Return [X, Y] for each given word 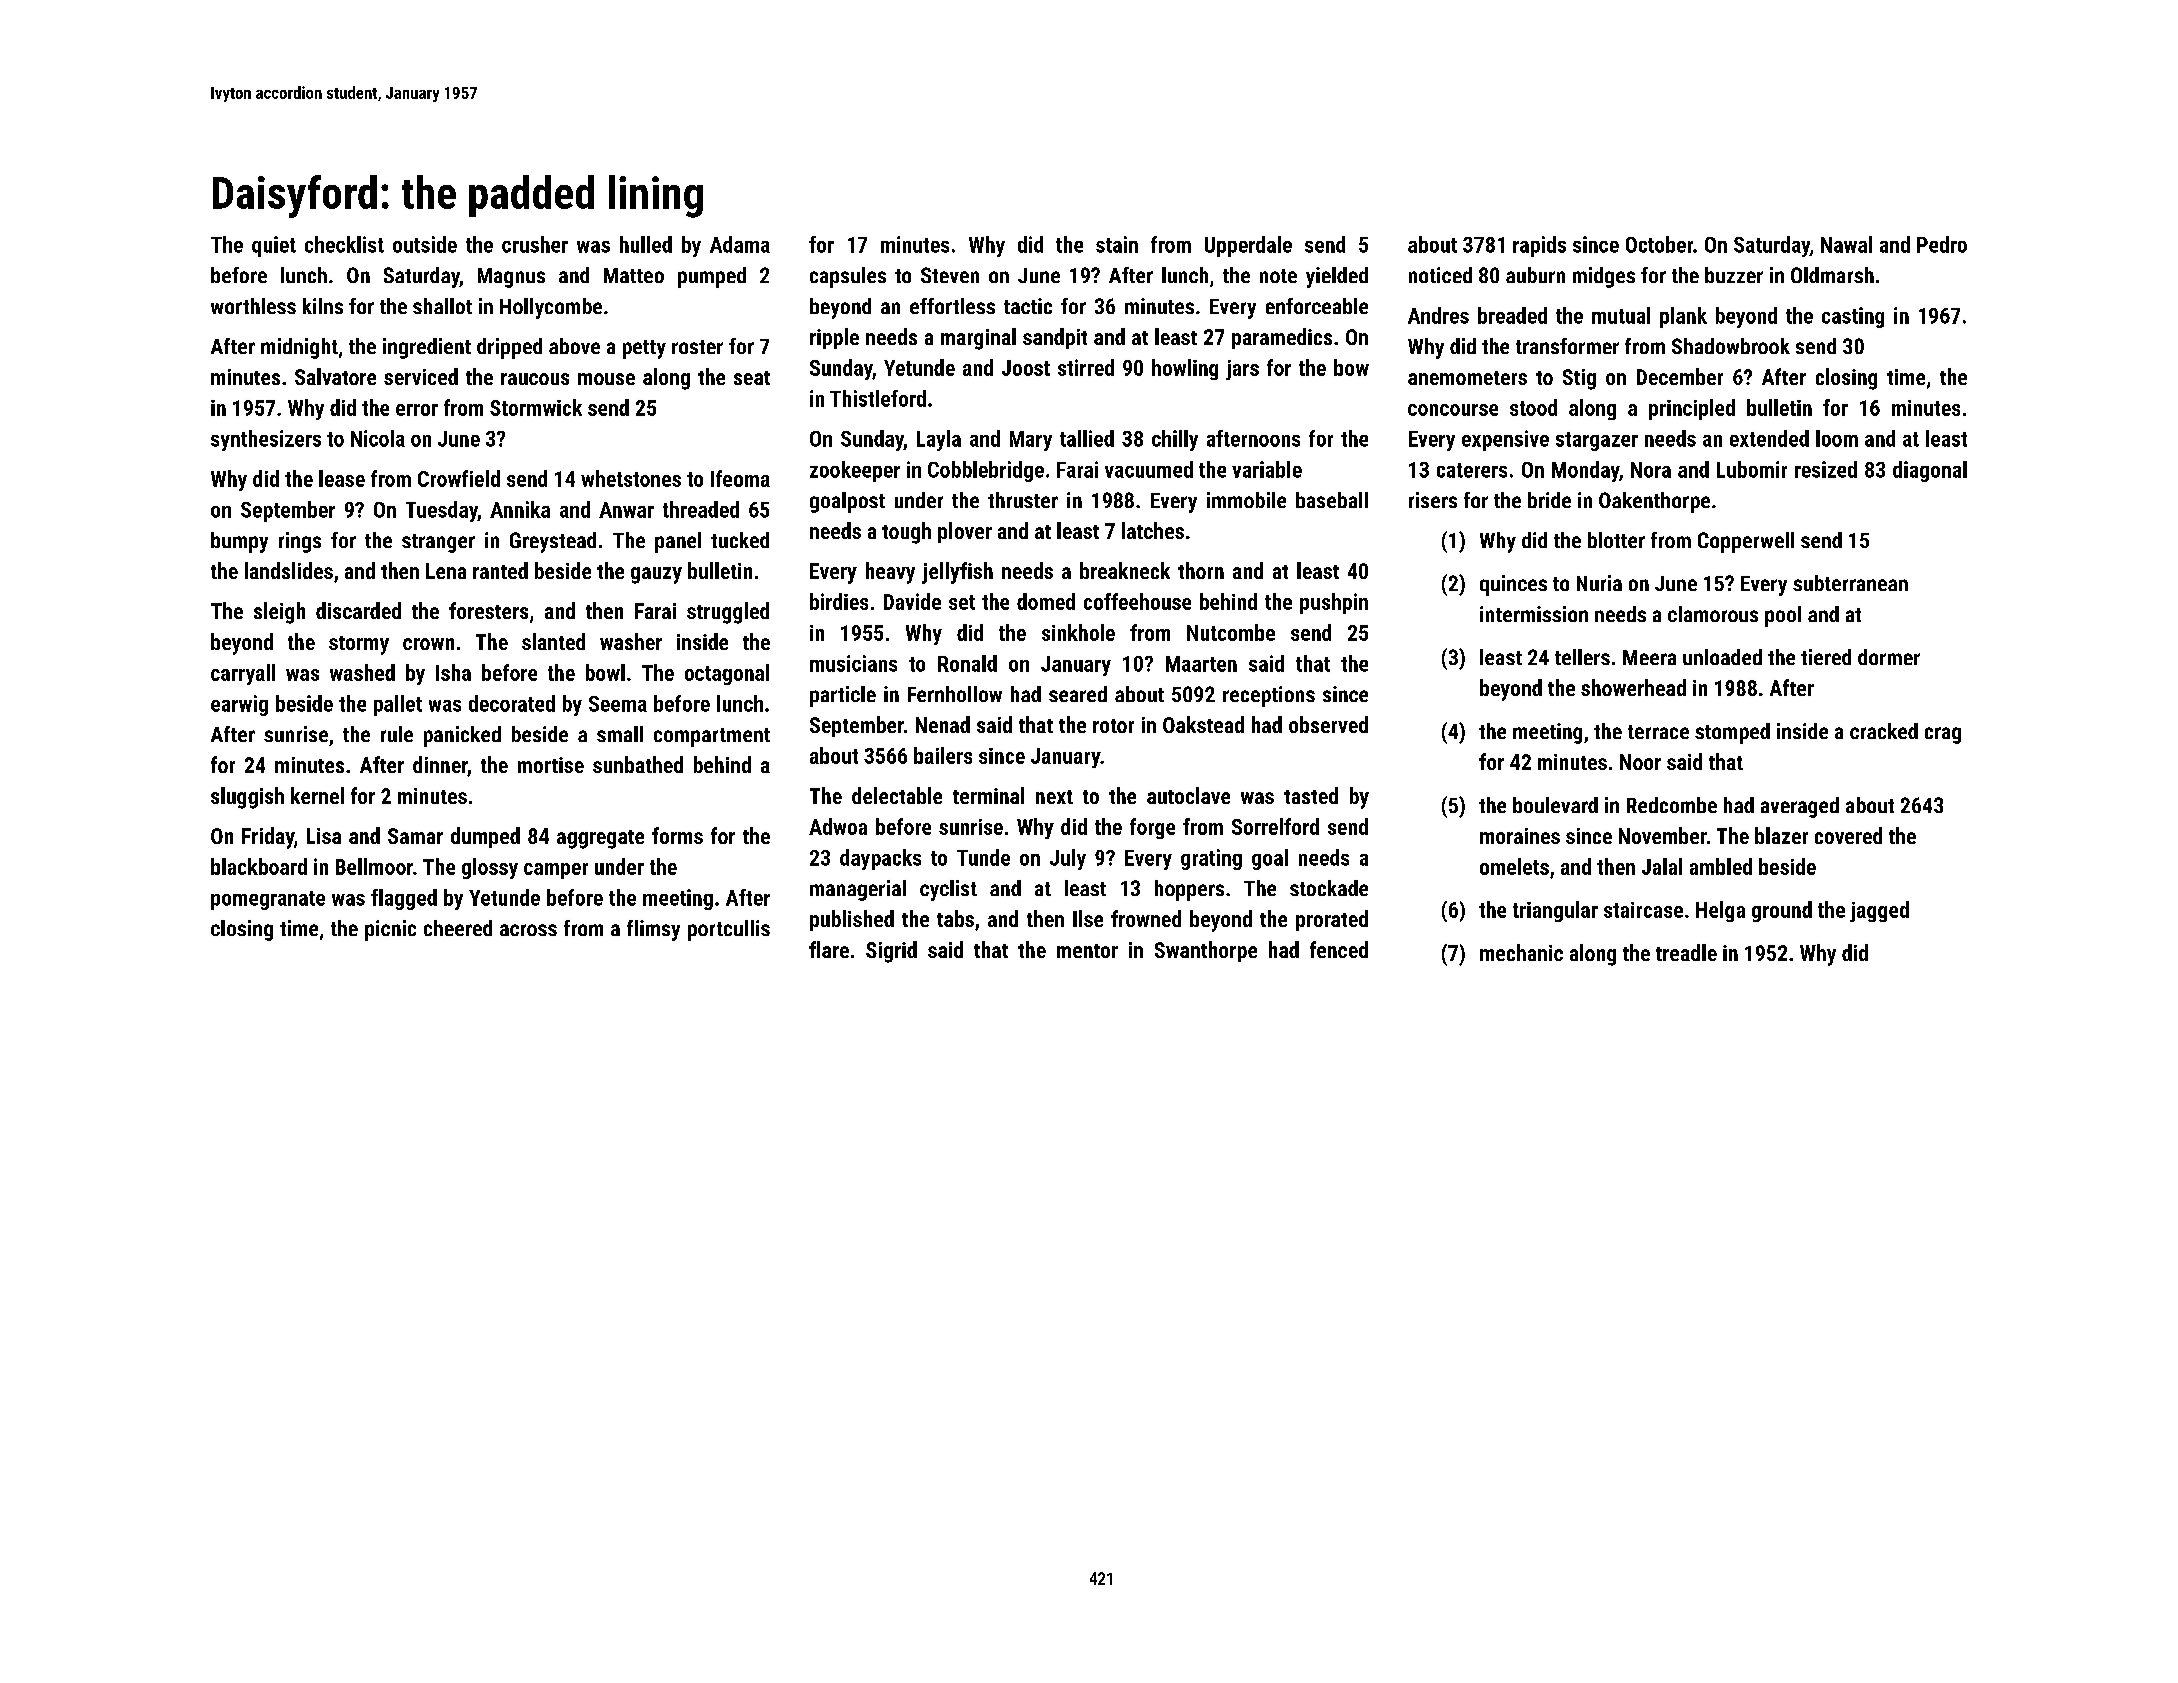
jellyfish [957, 573]
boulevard [1555, 805]
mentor [1087, 951]
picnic [390, 930]
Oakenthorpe [1654, 502]
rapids [1539, 246]
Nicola [378, 438]
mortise [551, 765]
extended [1769, 438]
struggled [728, 613]
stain [1117, 244]
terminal [988, 795]
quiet [274, 246]
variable [1267, 469]
